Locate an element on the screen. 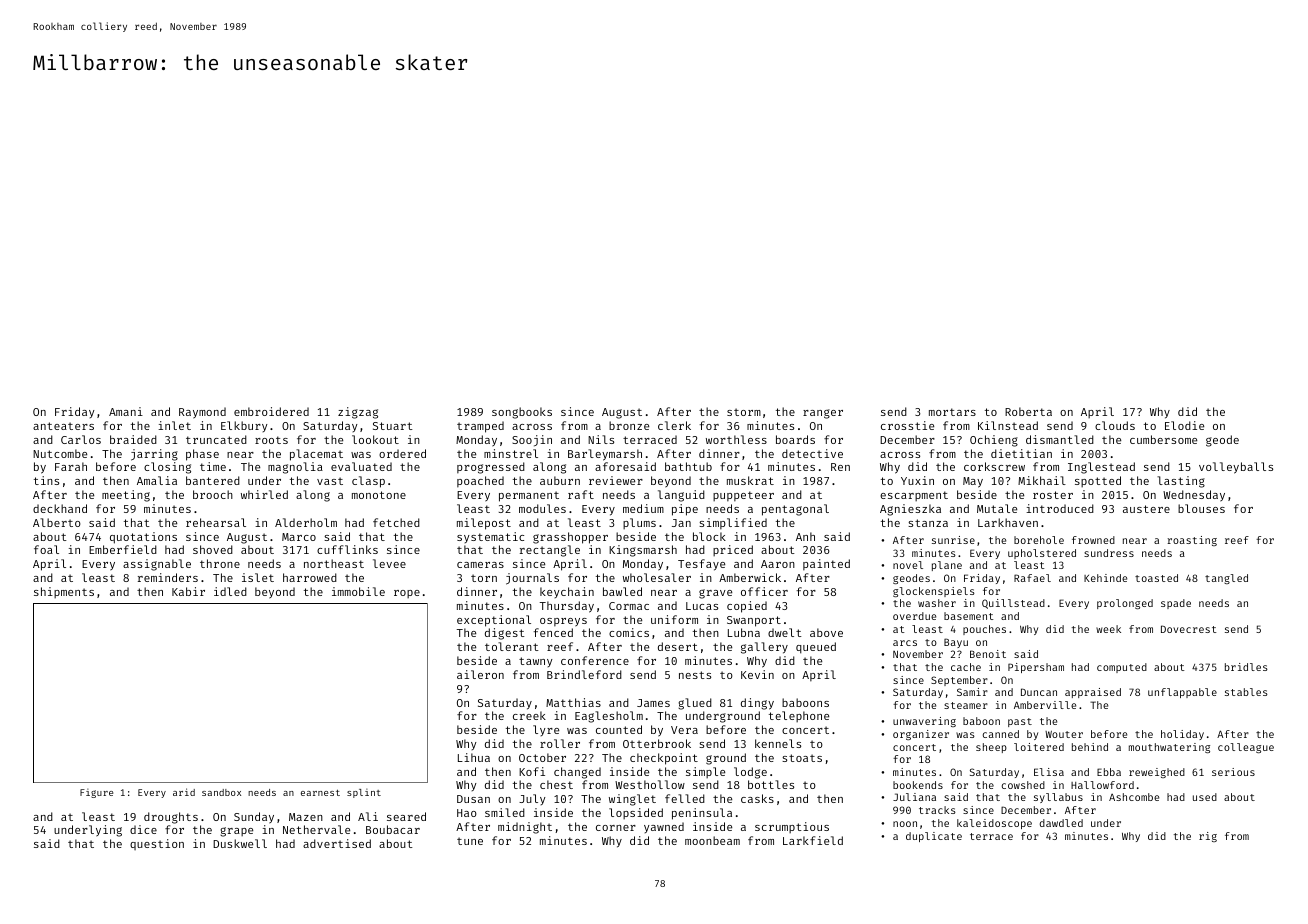 The image size is (1308, 924). unflappable is located at coordinates (1182, 693).
